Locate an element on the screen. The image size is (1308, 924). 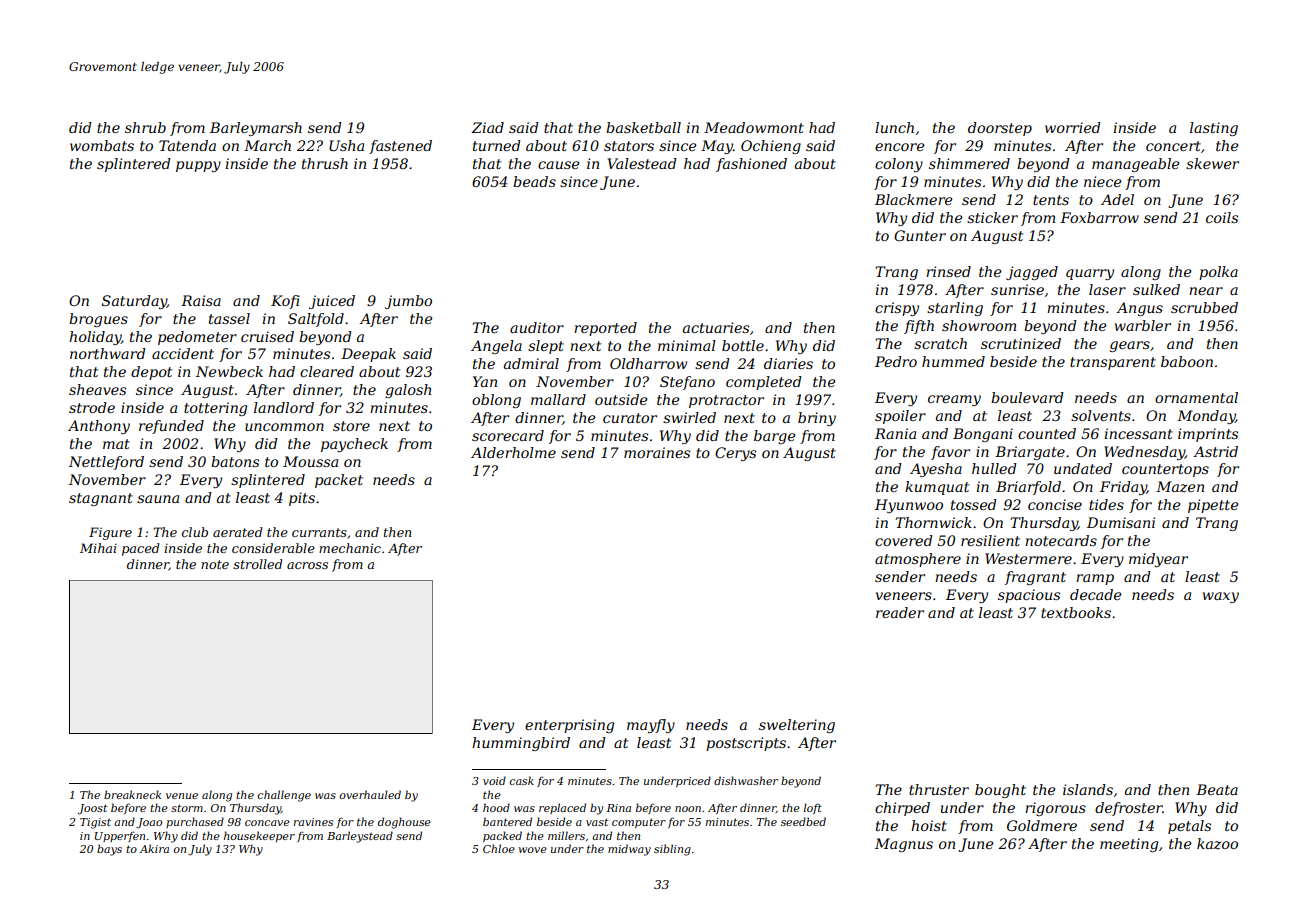
enterprising is located at coordinates (569, 726).
